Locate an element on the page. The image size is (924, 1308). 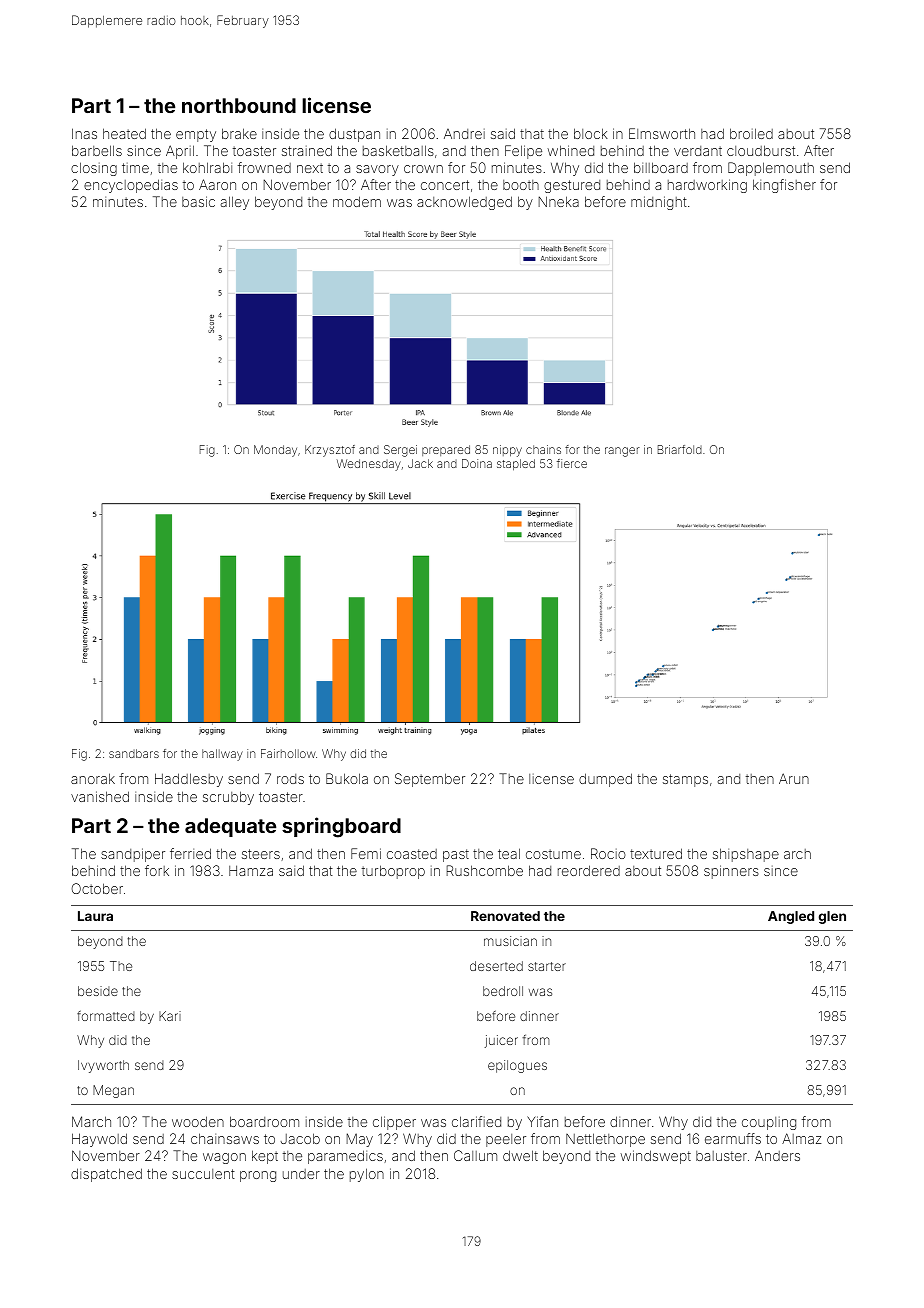
Dapplemouth is located at coordinates (771, 169).
